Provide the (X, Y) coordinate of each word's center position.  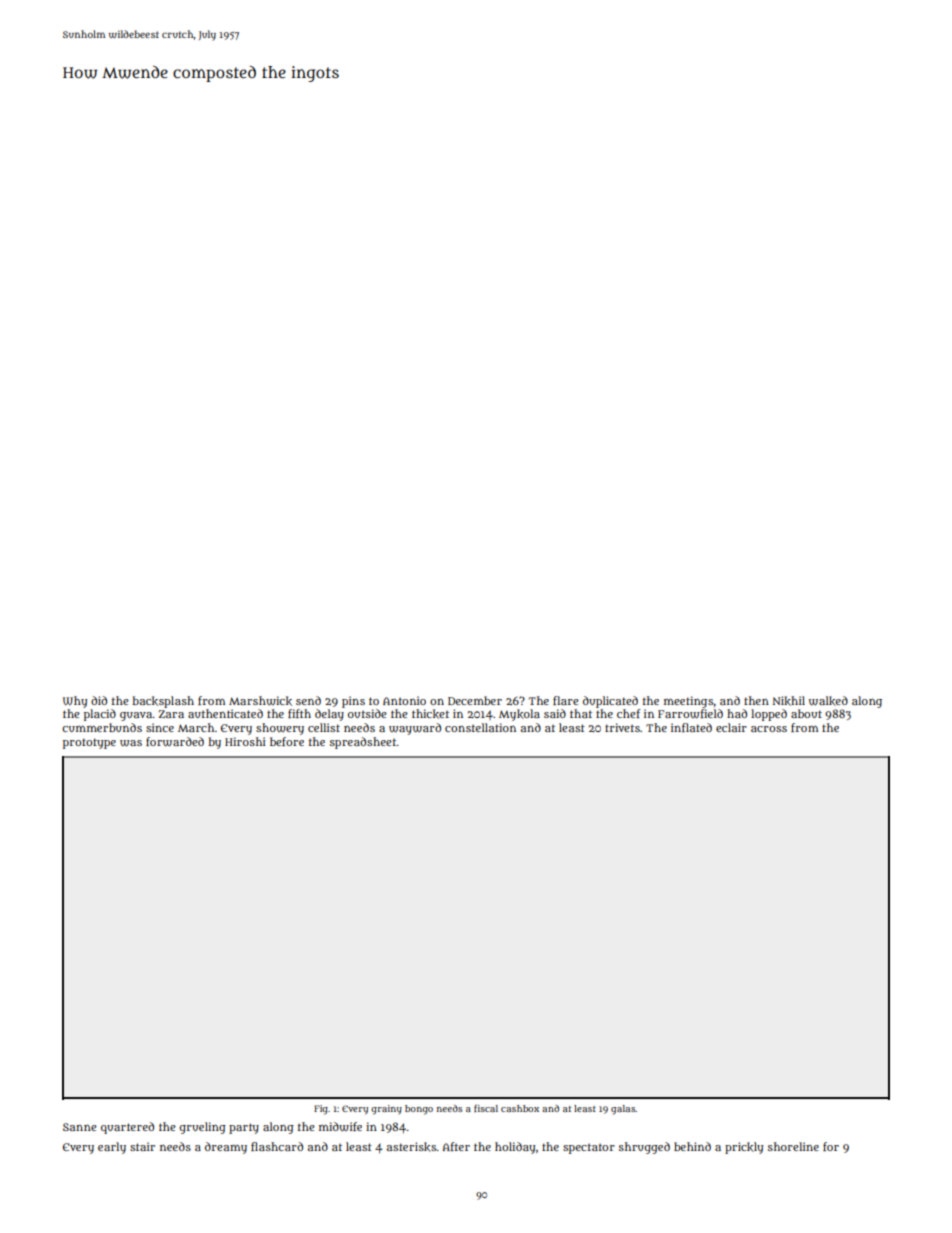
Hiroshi (245, 741)
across (769, 729)
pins (353, 702)
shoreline (793, 1146)
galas (623, 1110)
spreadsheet (363, 743)
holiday (515, 1148)
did (99, 700)
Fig (321, 1110)
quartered (127, 1128)
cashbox (520, 1108)
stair (142, 1146)
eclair (731, 727)
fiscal (486, 1108)
